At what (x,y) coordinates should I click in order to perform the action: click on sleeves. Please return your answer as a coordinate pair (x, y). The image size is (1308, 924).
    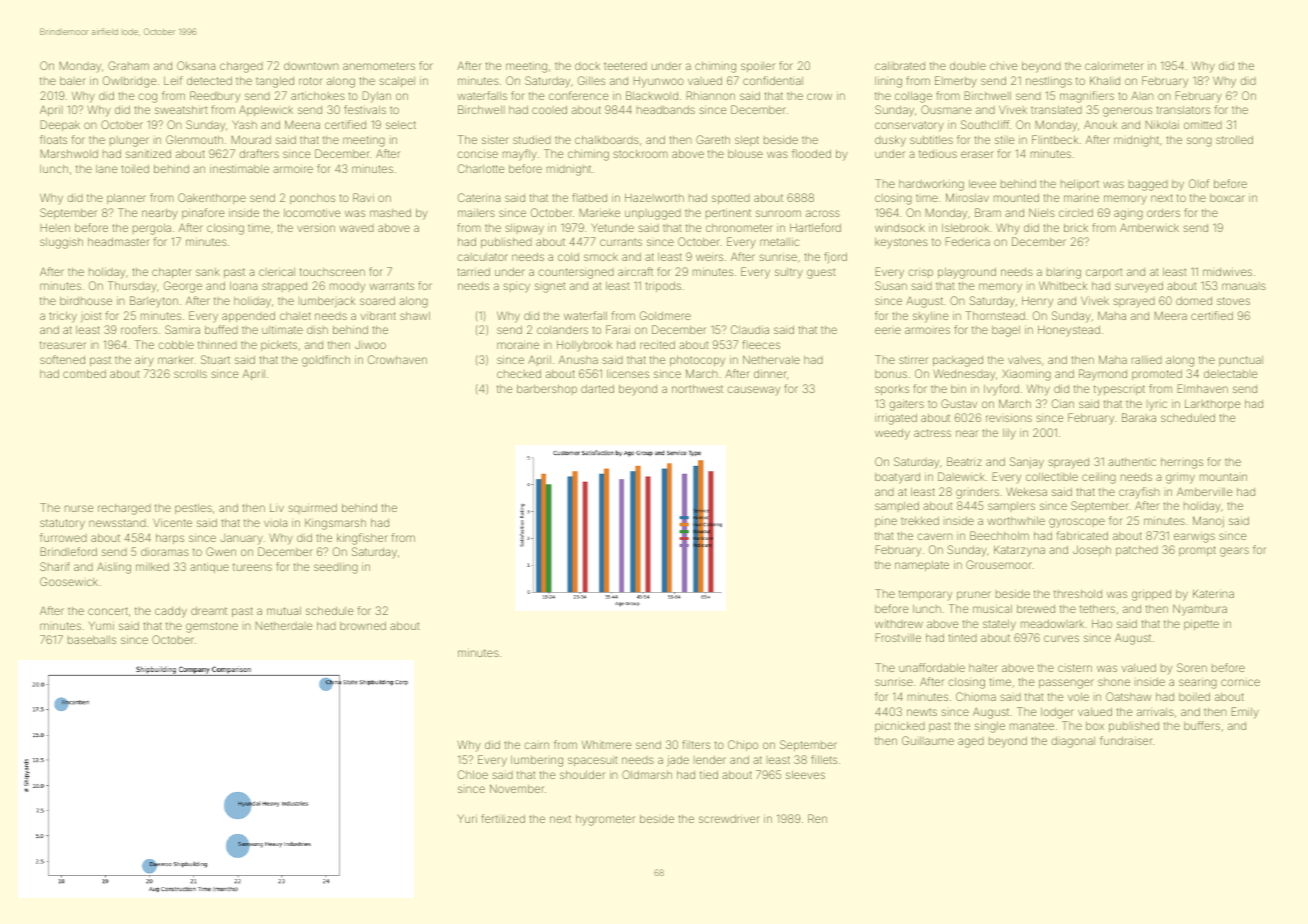
    Looking at the image, I should click on (805, 775).
